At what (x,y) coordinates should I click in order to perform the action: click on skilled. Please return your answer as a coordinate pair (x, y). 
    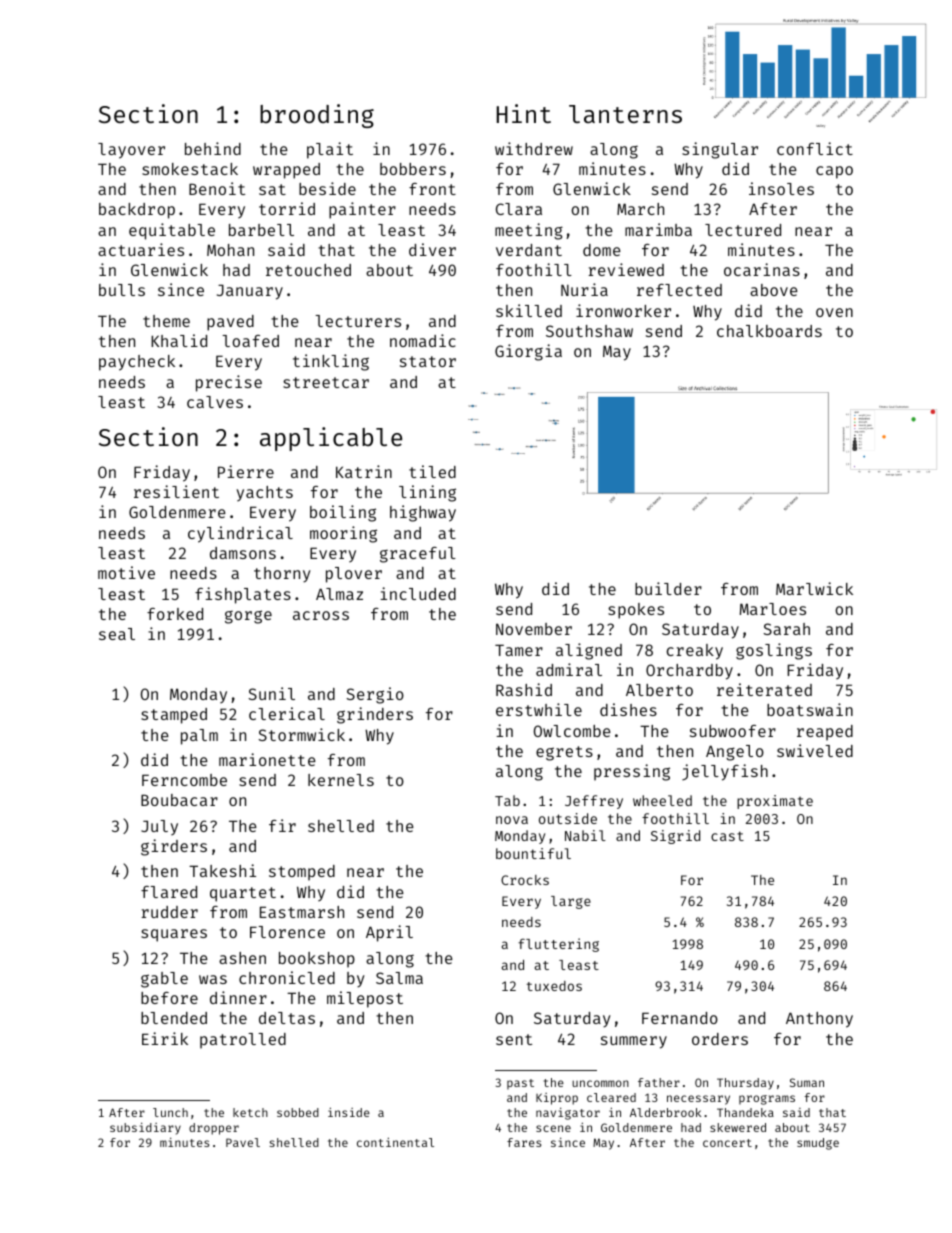
    Looking at the image, I should click on (529, 310).
